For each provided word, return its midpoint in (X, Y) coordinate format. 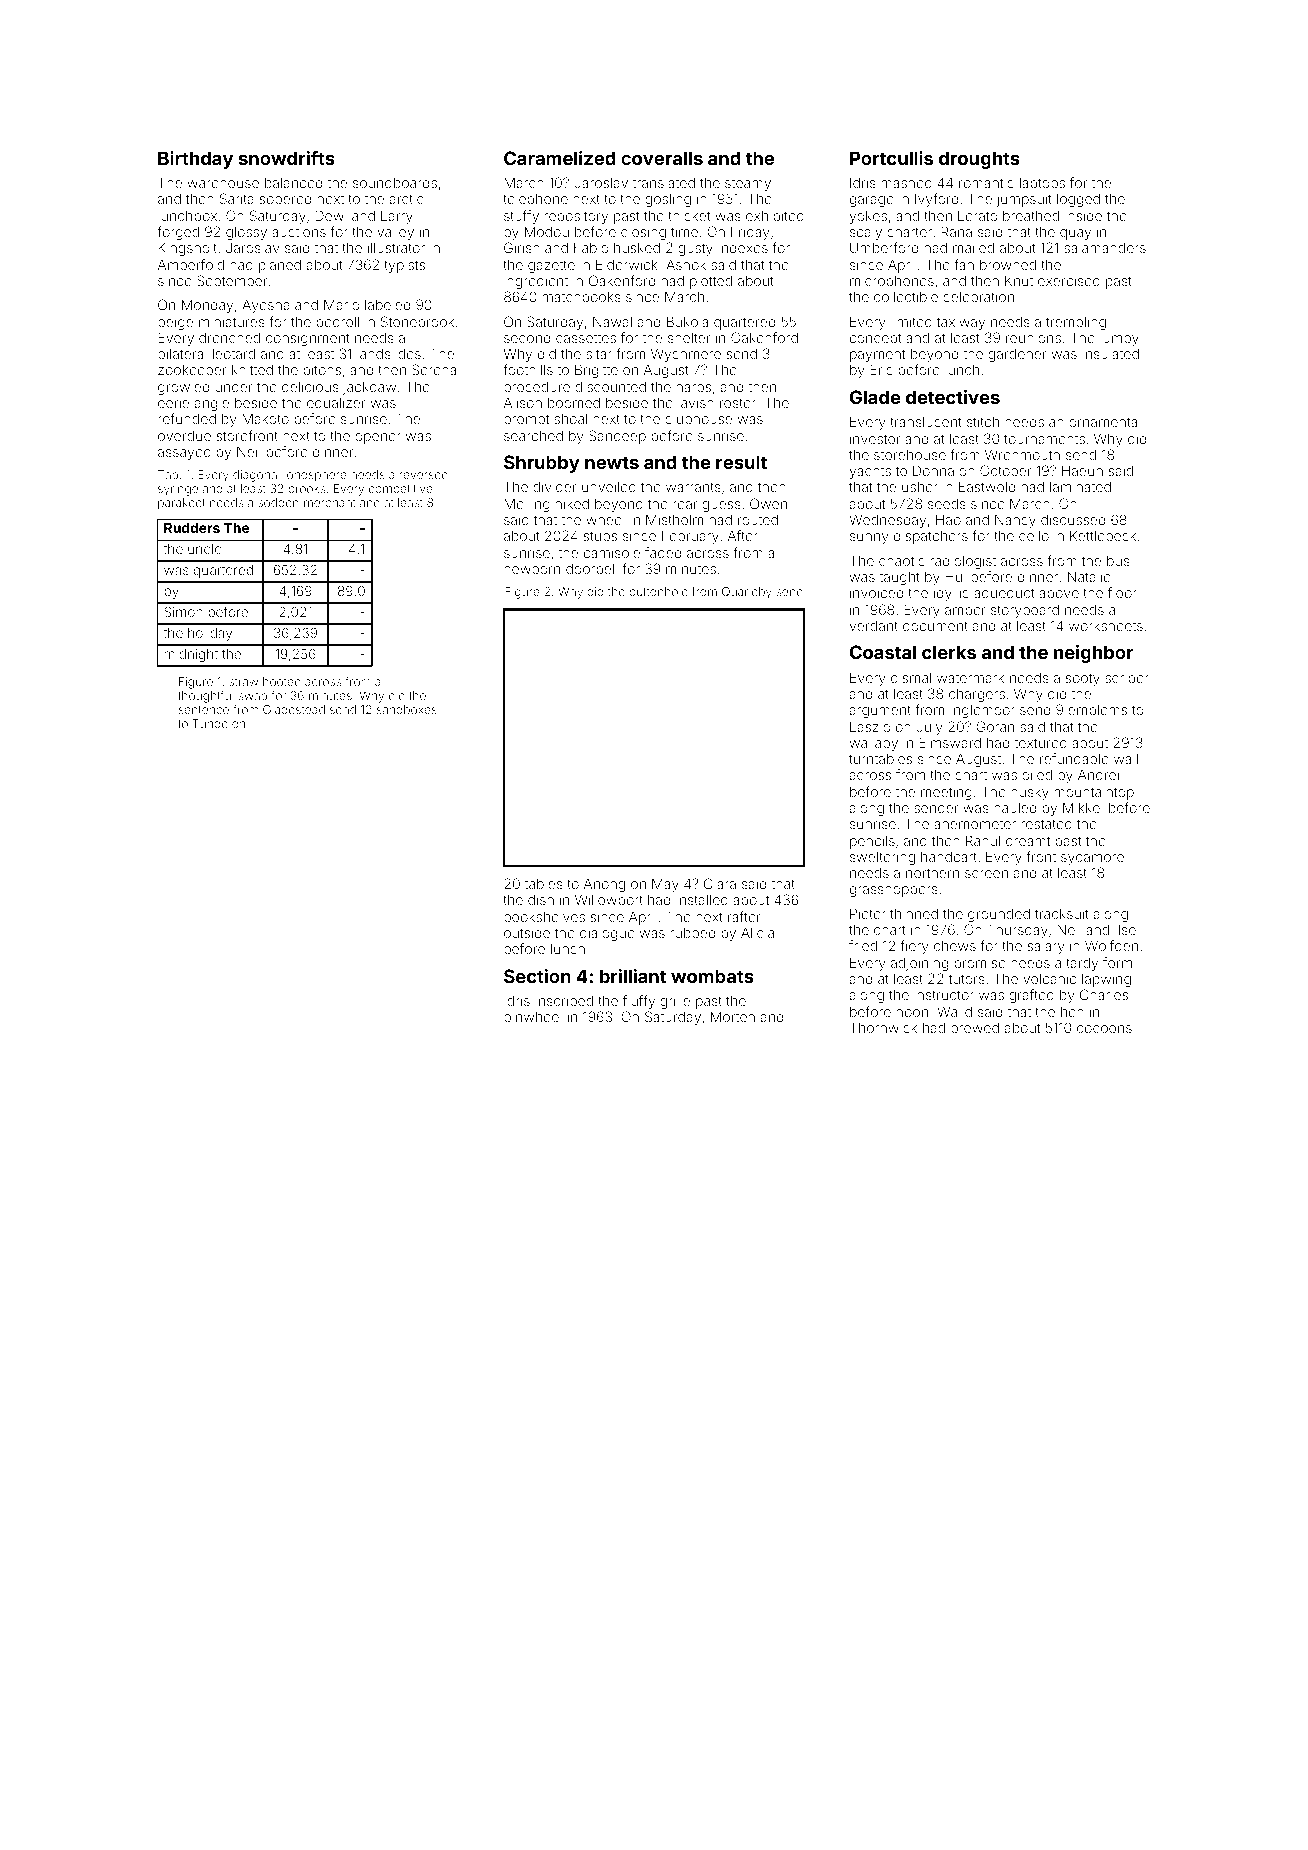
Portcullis (891, 158)
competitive (401, 489)
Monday (207, 306)
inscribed (564, 1000)
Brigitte (596, 371)
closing (643, 233)
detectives (953, 397)
